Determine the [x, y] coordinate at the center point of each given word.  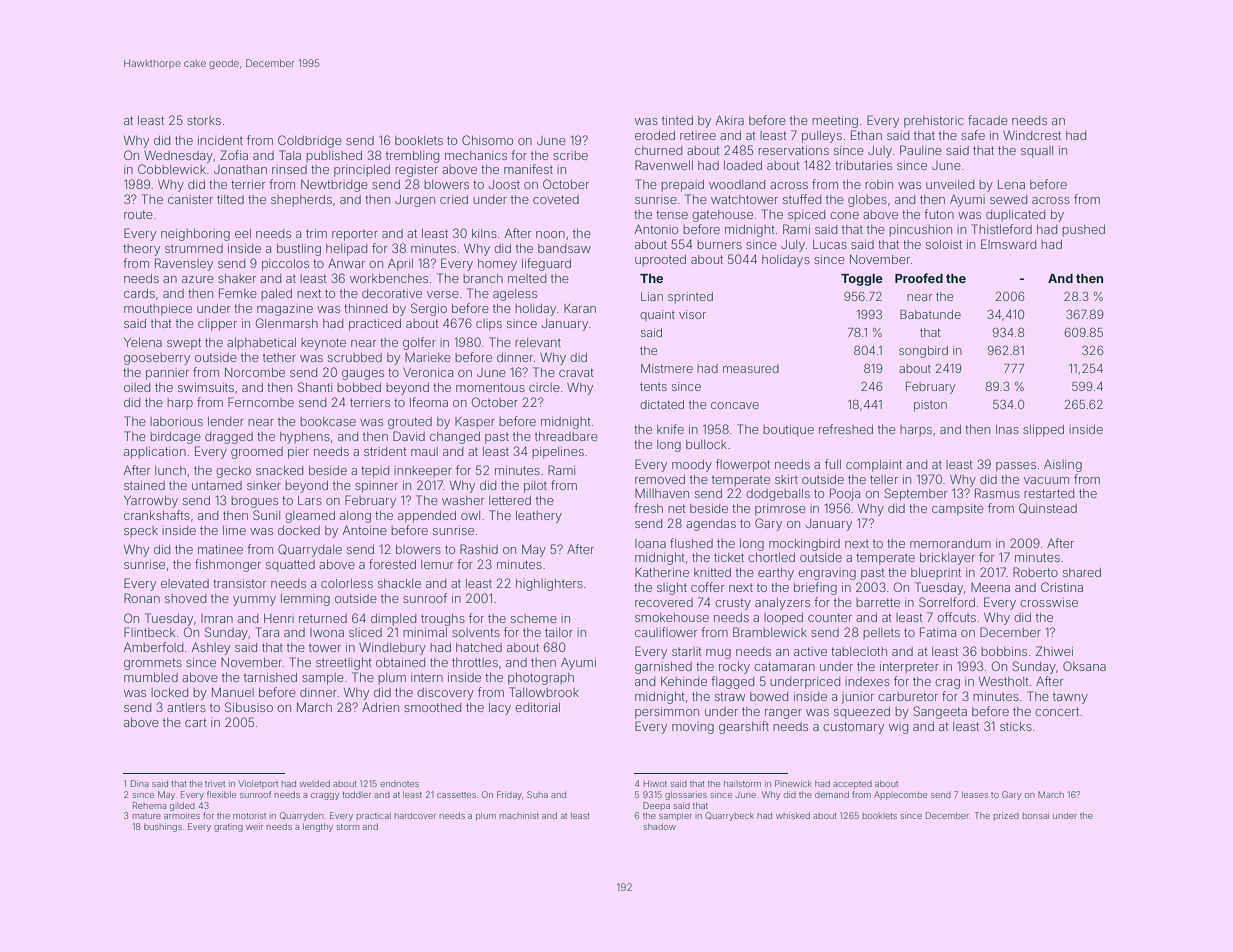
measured [751, 368]
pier [298, 453]
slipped [1043, 431]
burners [719, 244]
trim [316, 233]
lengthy [318, 827]
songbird [923, 352]
